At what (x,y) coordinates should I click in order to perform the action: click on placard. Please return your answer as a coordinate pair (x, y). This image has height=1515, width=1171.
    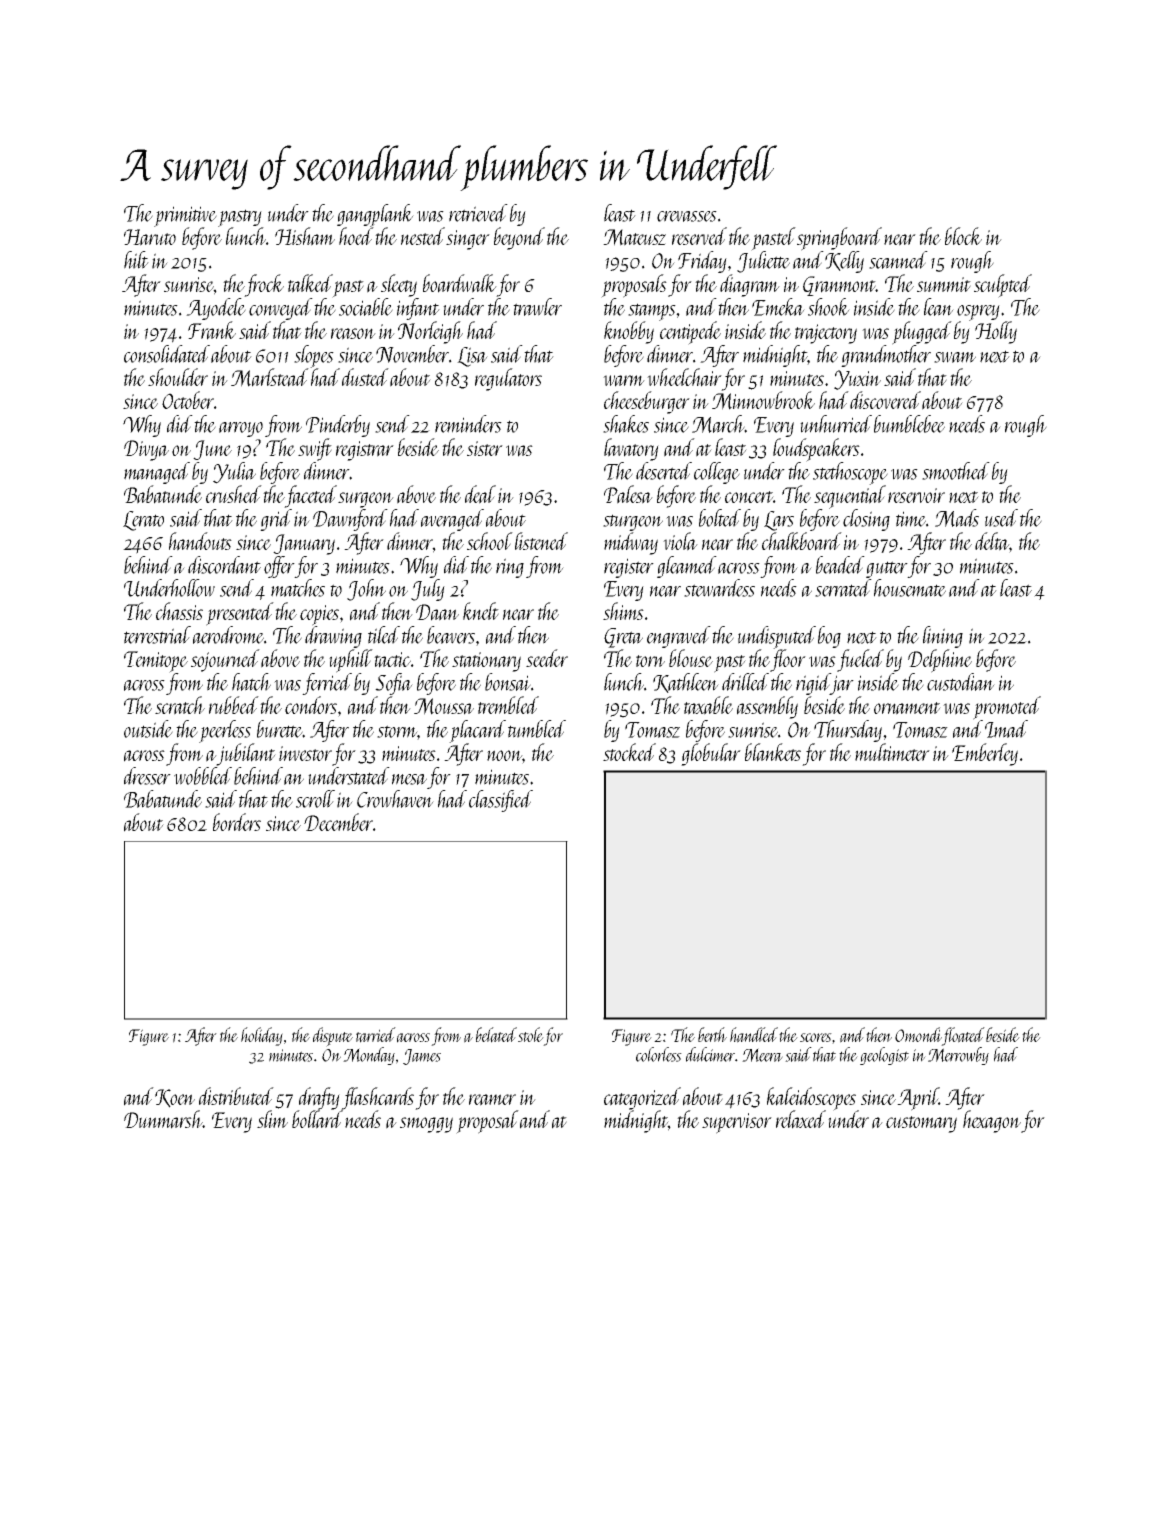
    Looking at the image, I should click on (477, 731).
